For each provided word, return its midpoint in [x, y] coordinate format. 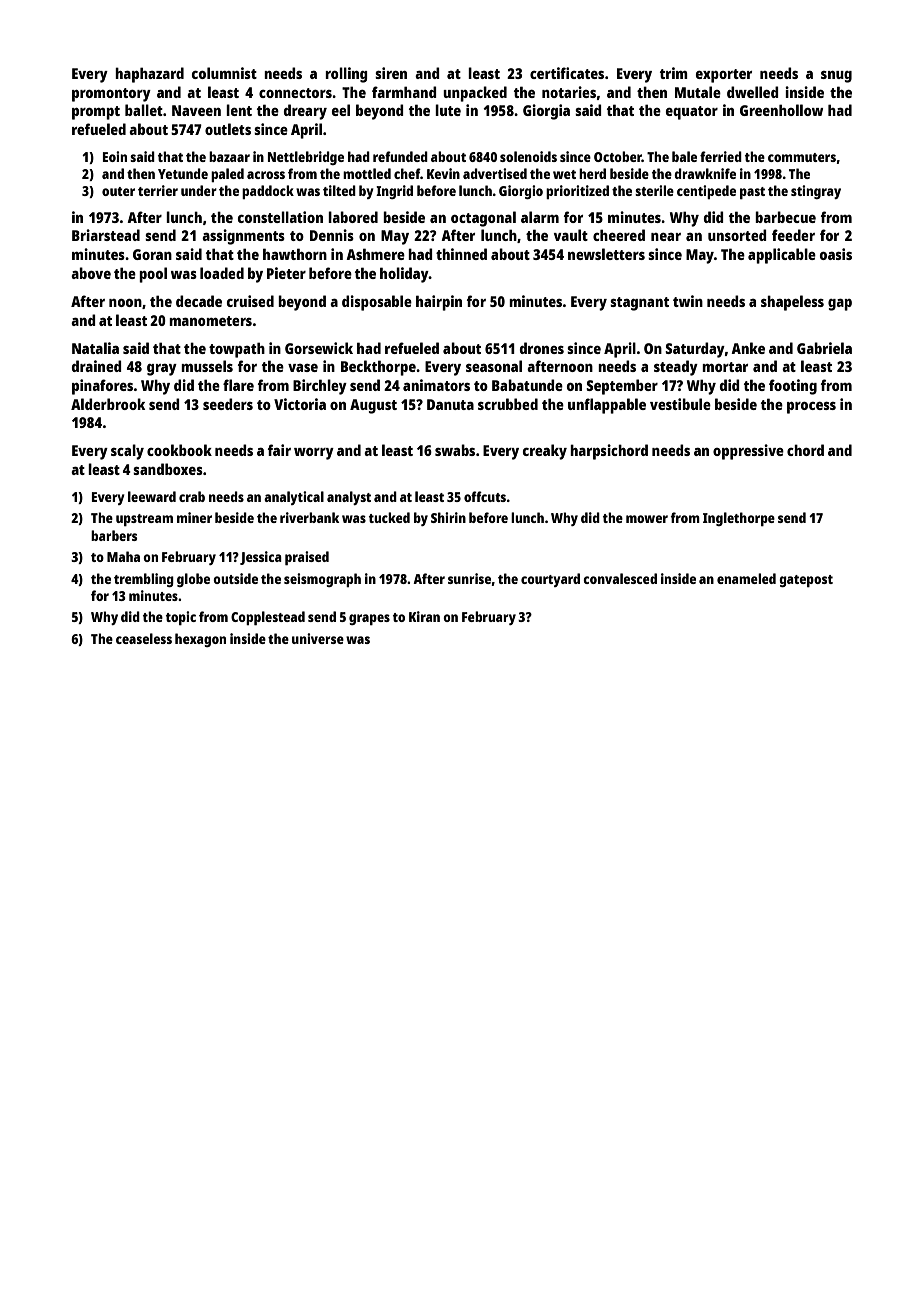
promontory [111, 95]
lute [448, 110]
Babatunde [527, 385]
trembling [144, 580]
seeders [228, 404]
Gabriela [824, 348]
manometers [210, 321]
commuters [802, 157]
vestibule [680, 404]
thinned [461, 254]
